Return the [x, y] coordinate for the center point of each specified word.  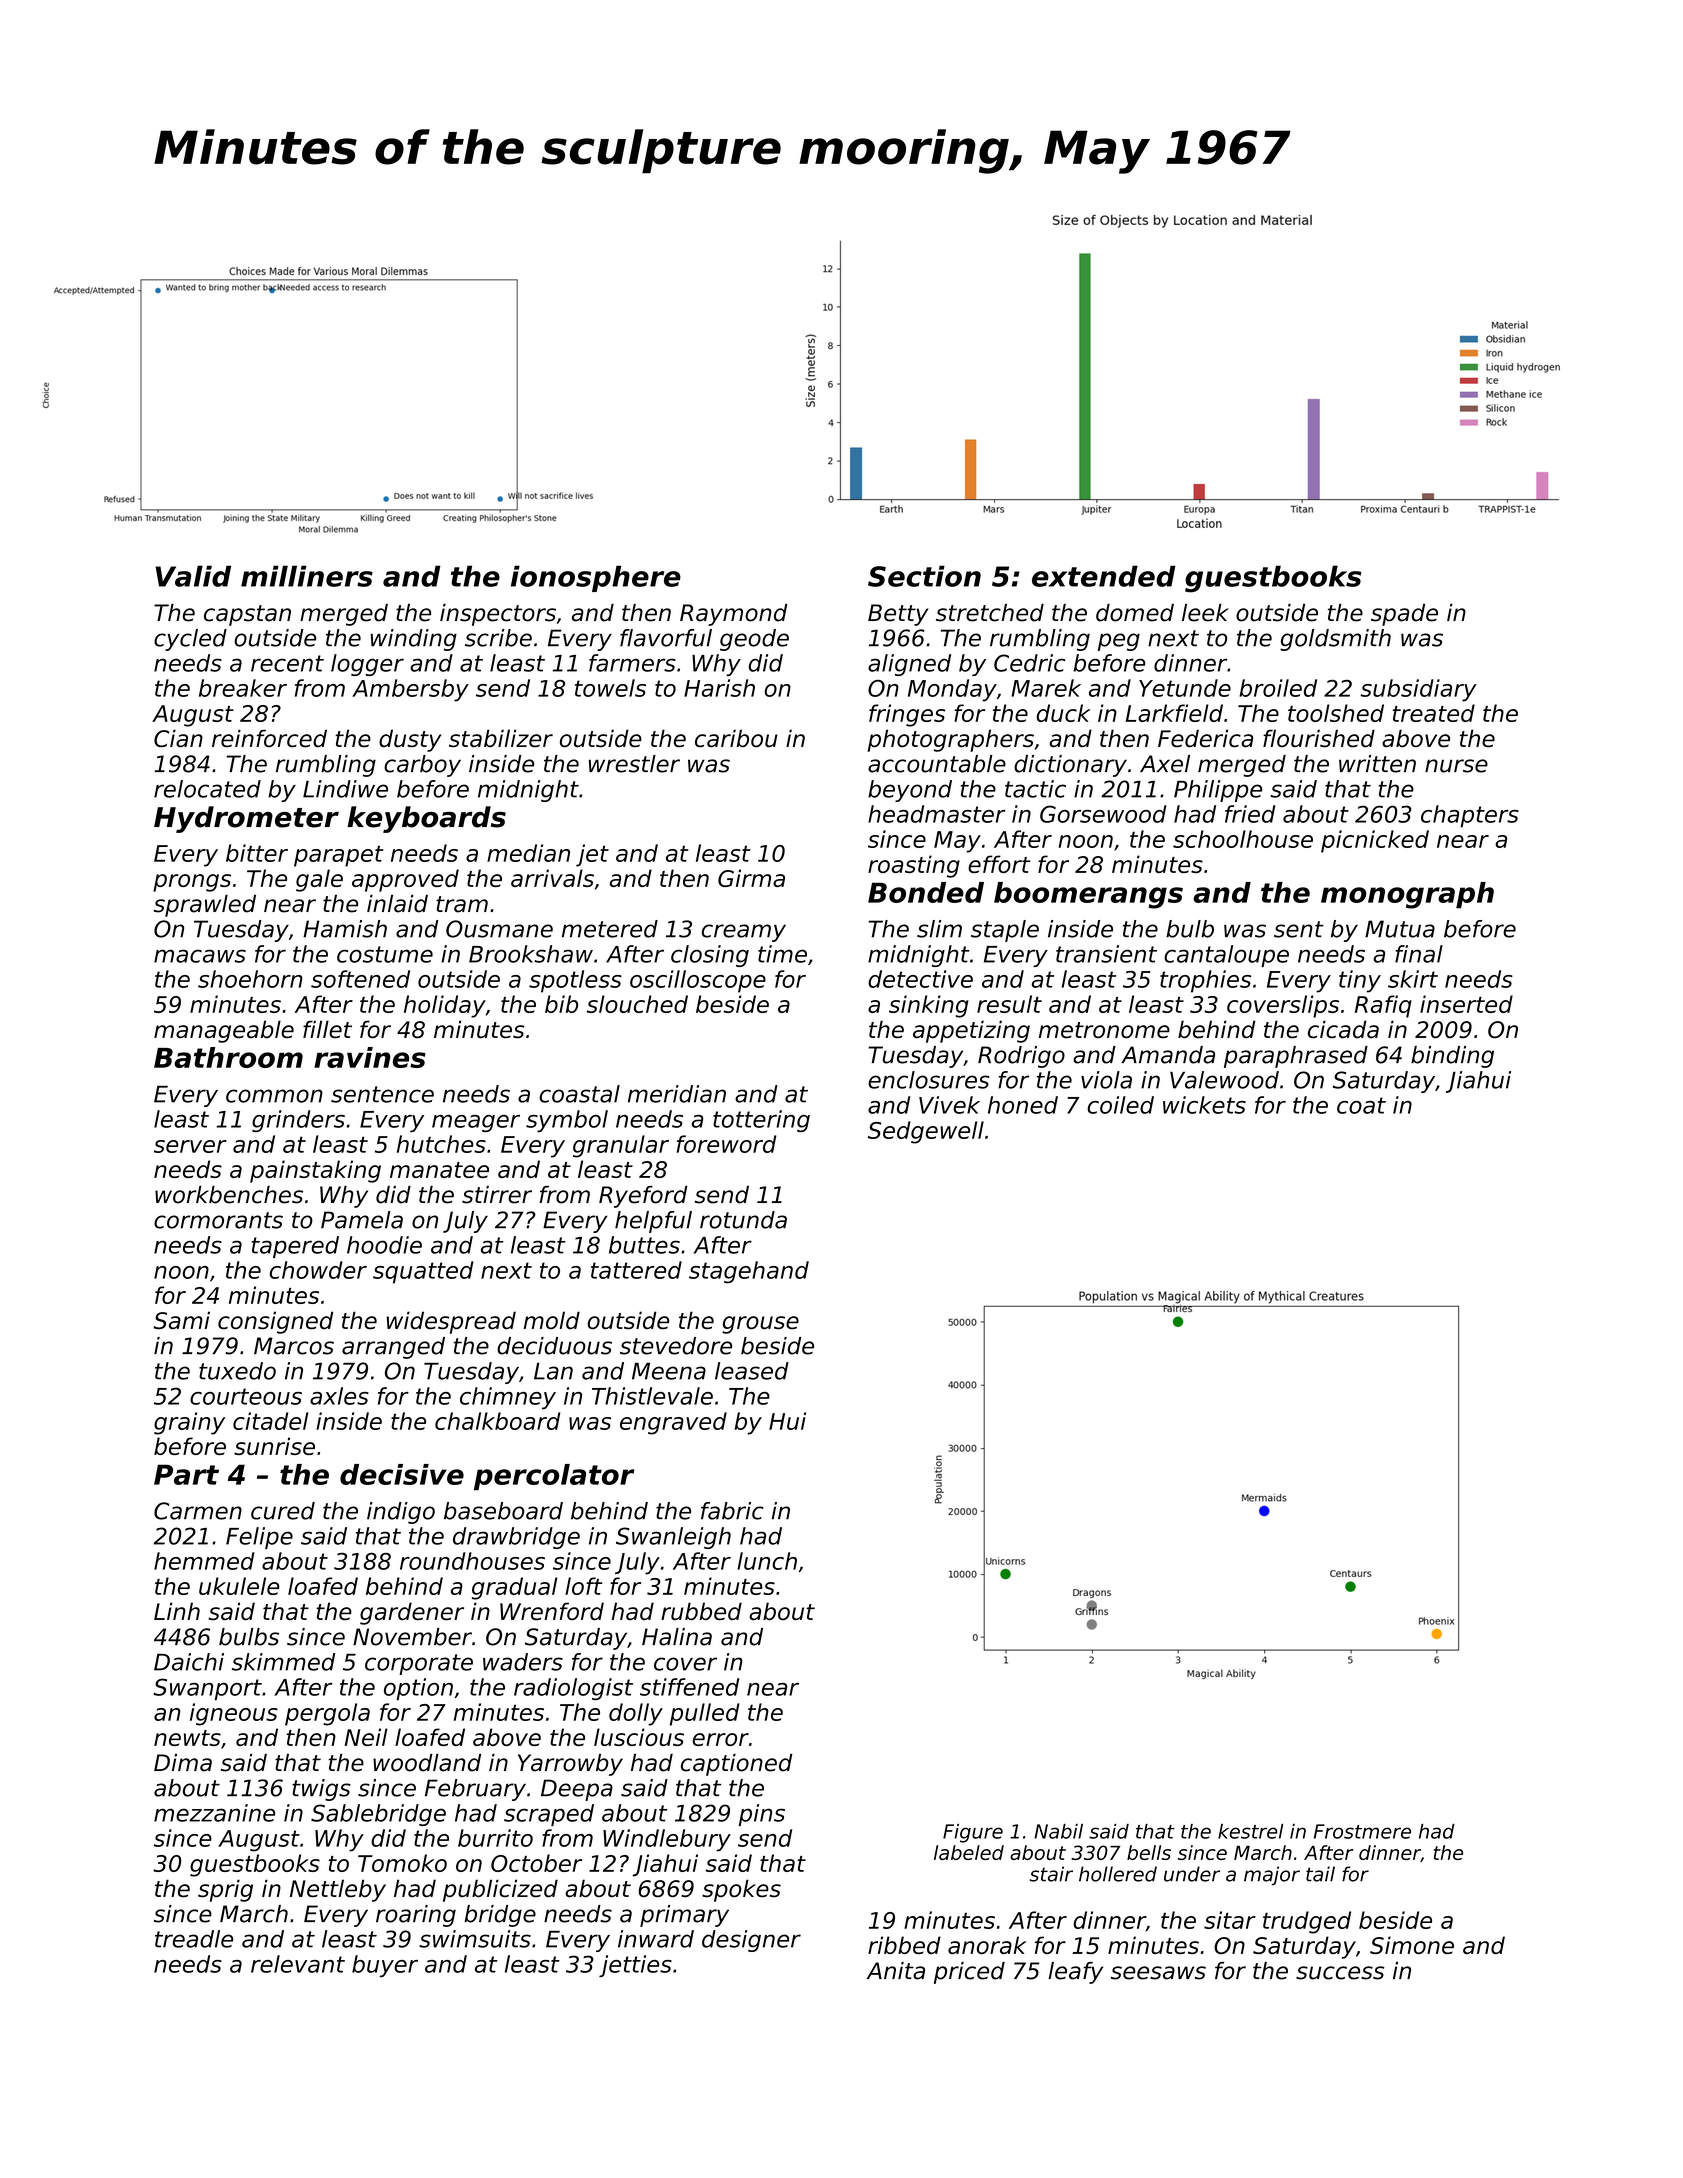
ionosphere [596, 578]
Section [924, 576]
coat [1361, 1105]
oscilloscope [698, 981]
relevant [298, 1964]
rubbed [701, 1611]
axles [339, 1396]
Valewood [1224, 1080]
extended [1104, 576]
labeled [969, 1852]
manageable [224, 1031]
